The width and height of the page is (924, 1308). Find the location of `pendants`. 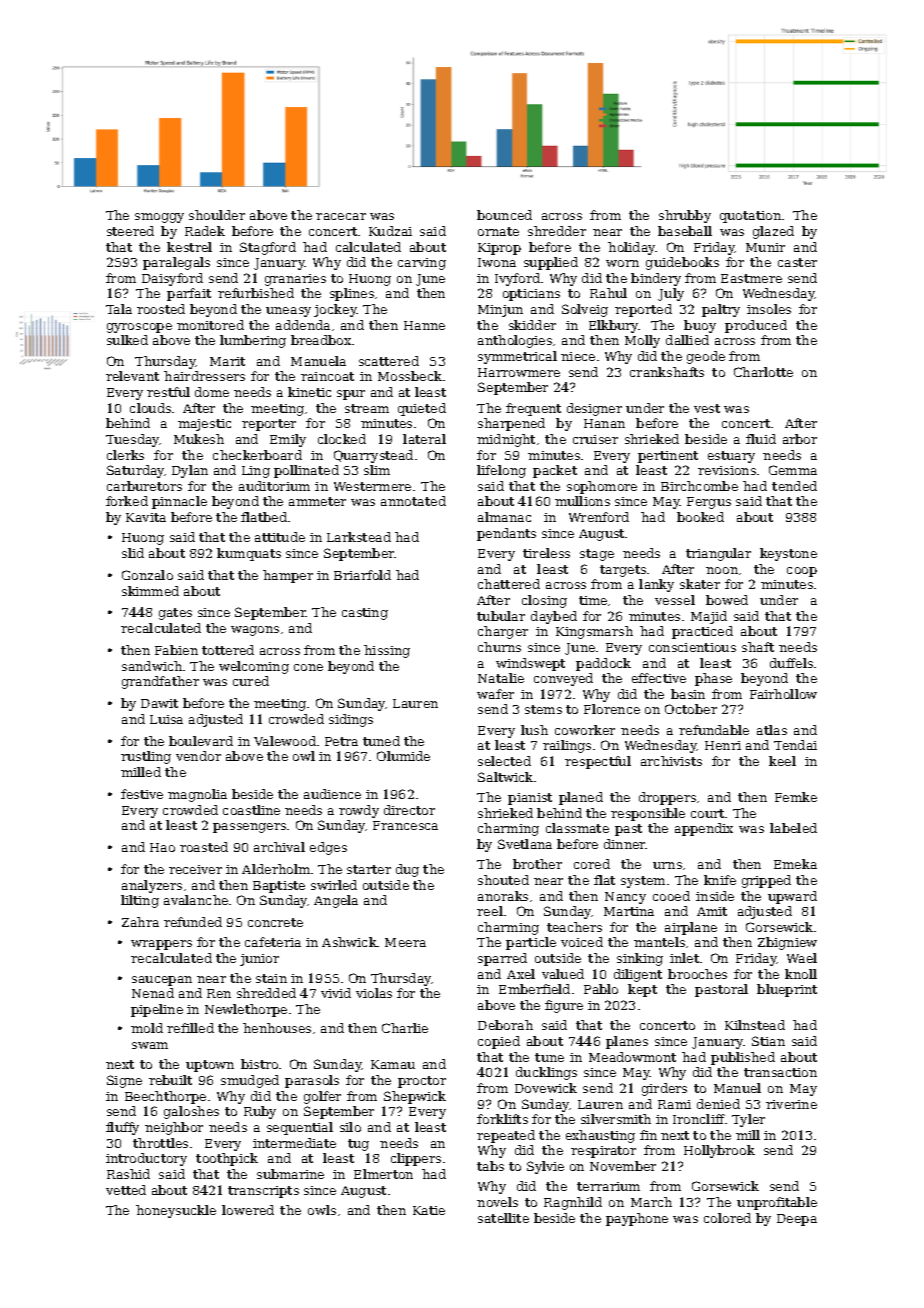

pendants is located at coordinates (506, 534).
